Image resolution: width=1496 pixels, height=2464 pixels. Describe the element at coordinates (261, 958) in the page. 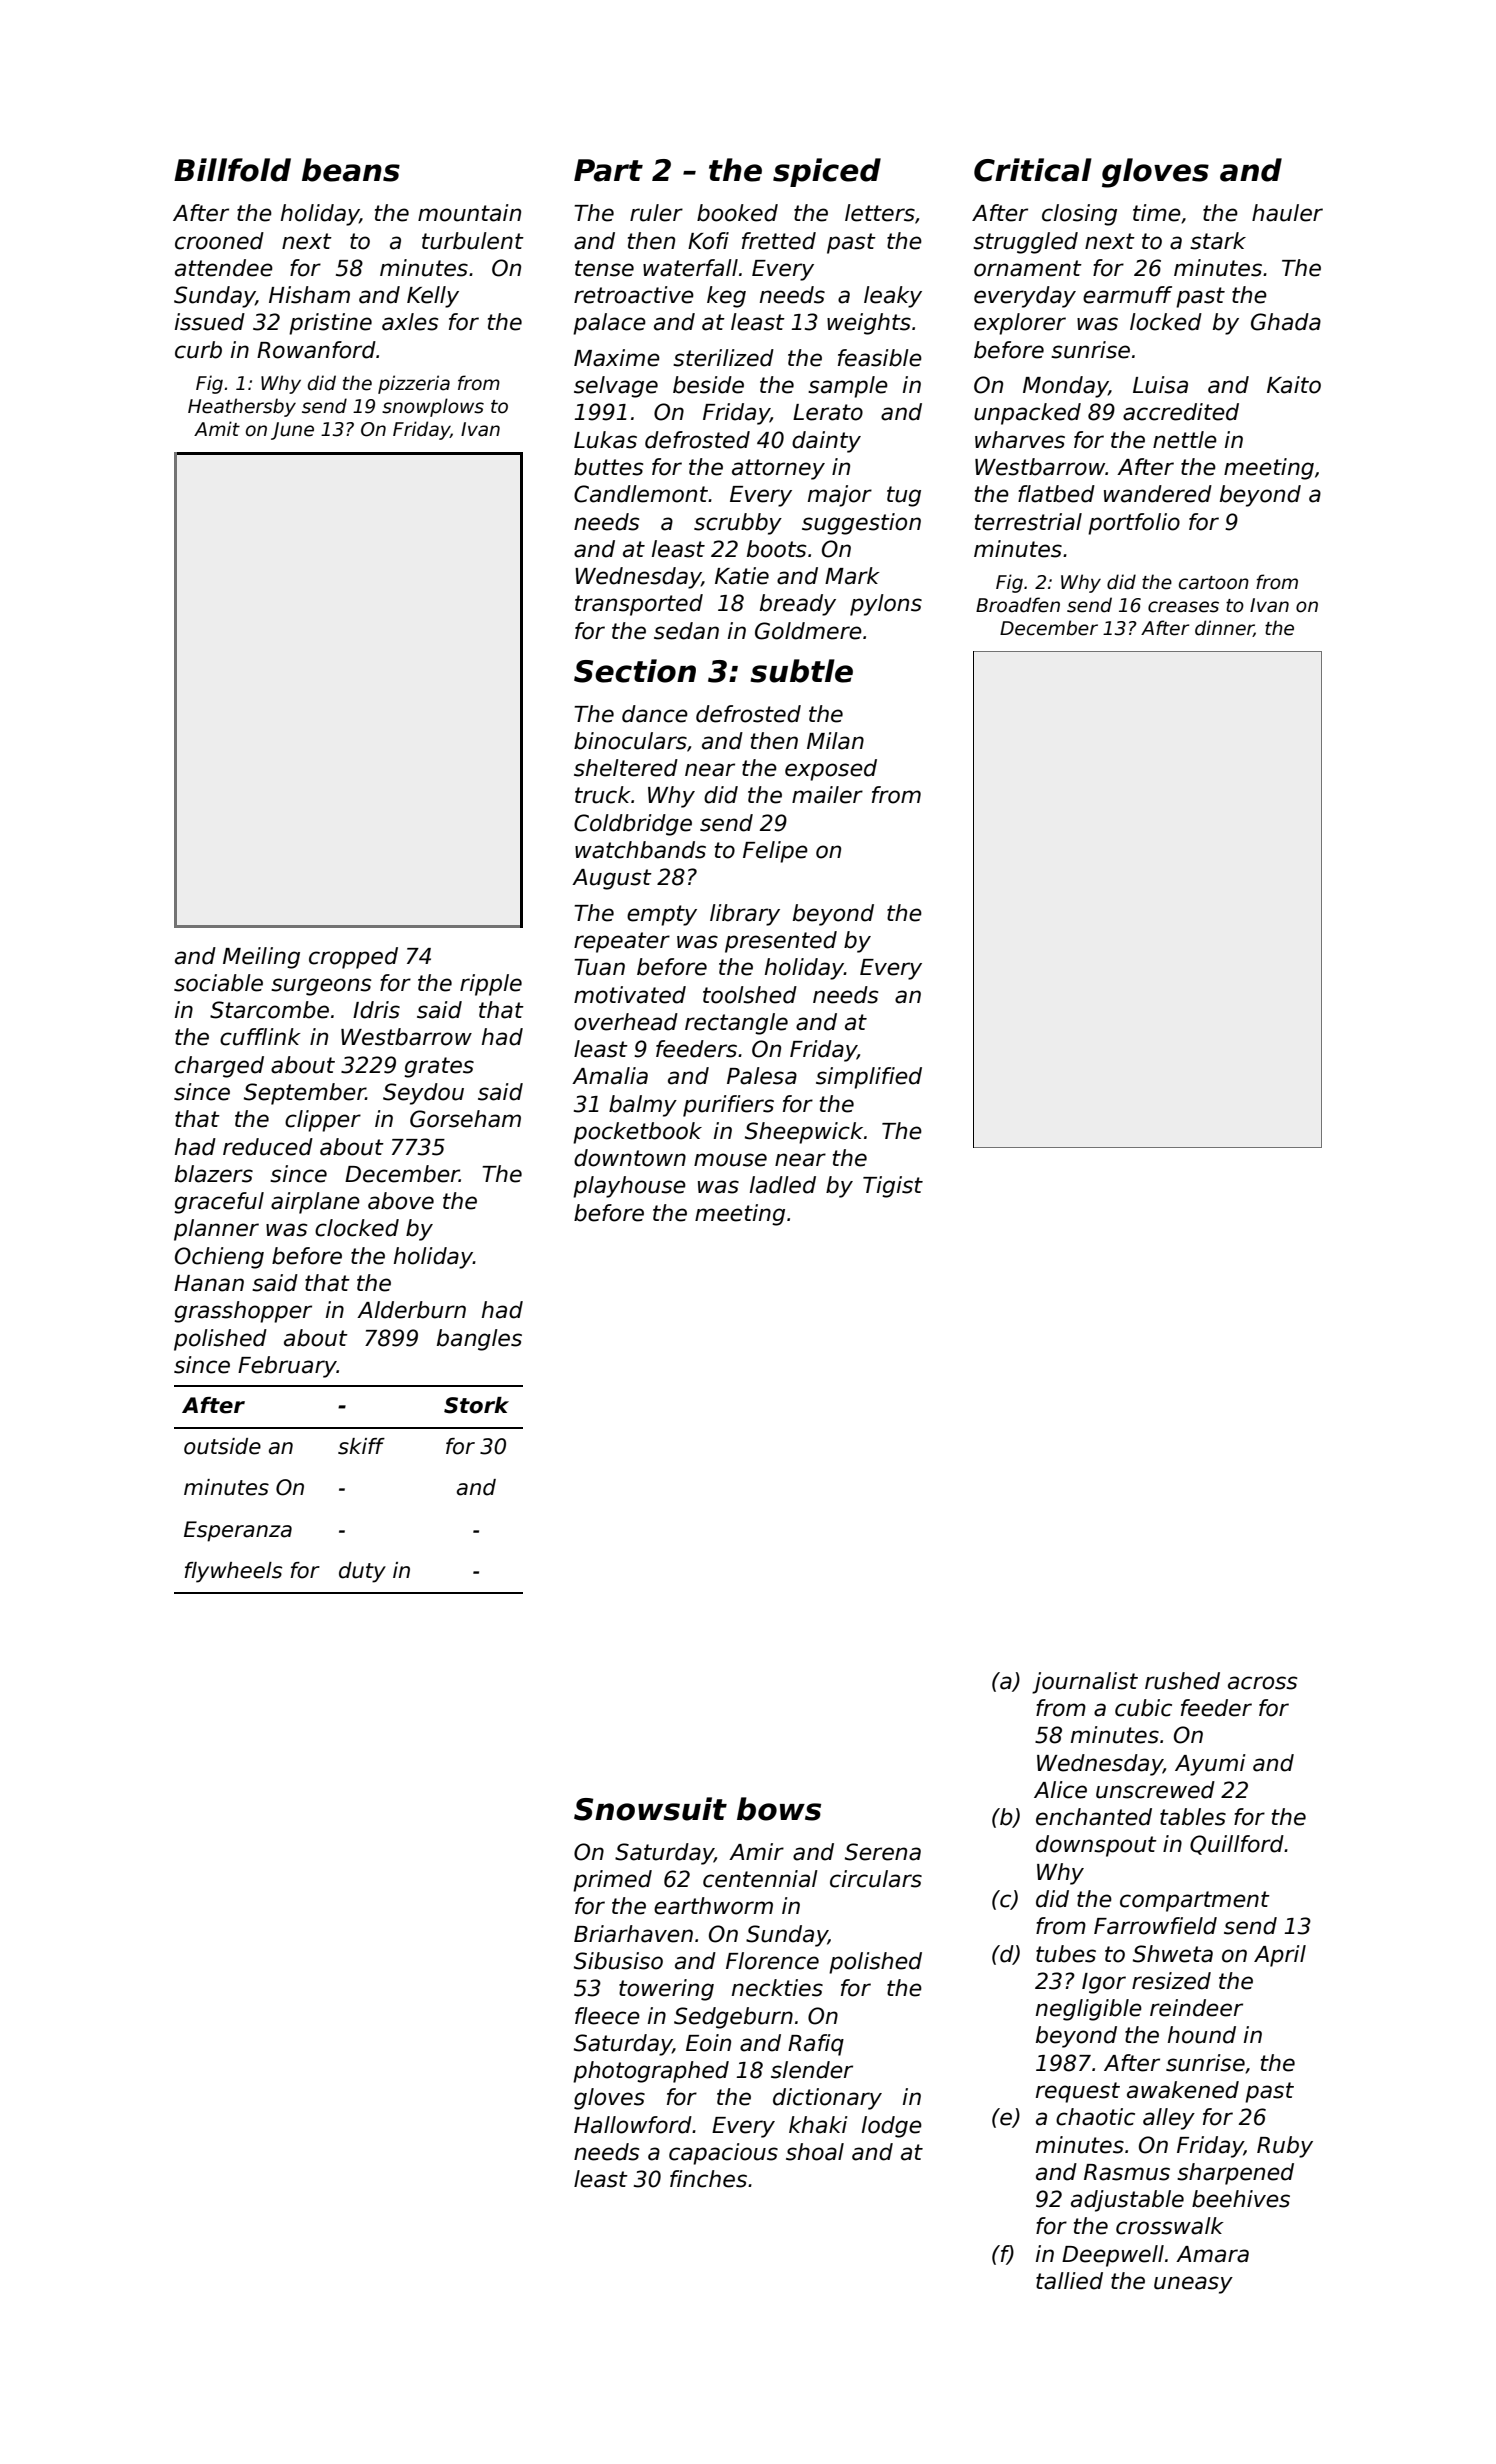

I see `Meiling` at that location.
